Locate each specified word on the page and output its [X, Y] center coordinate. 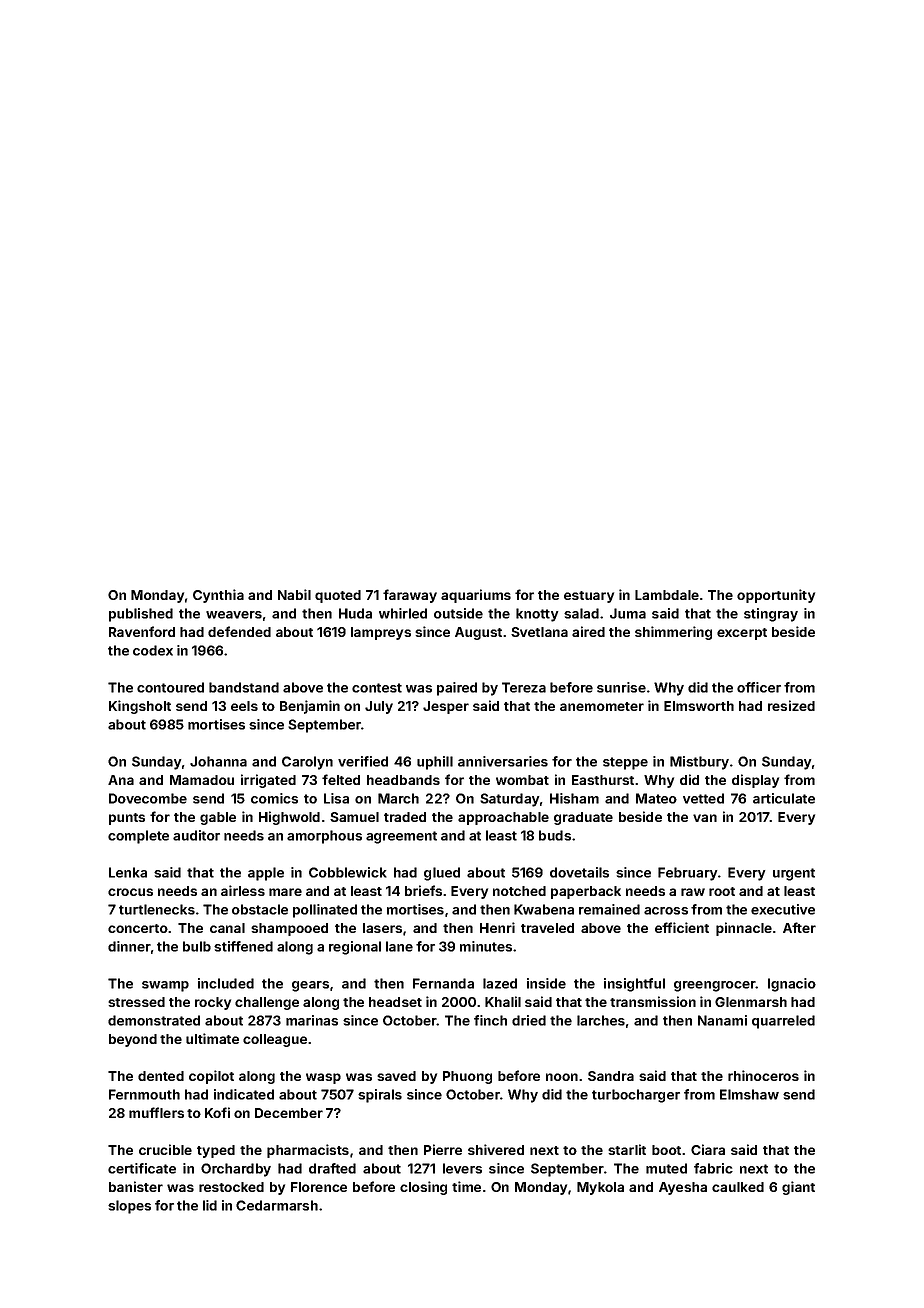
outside [458, 613]
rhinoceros [763, 1075]
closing [423, 1188]
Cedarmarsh [277, 1205]
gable [218, 818]
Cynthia [218, 596]
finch [490, 1020]
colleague [275, 1040]
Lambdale [667, 595]
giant [798, 1188]
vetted [703, 798]
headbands [403, 780]
